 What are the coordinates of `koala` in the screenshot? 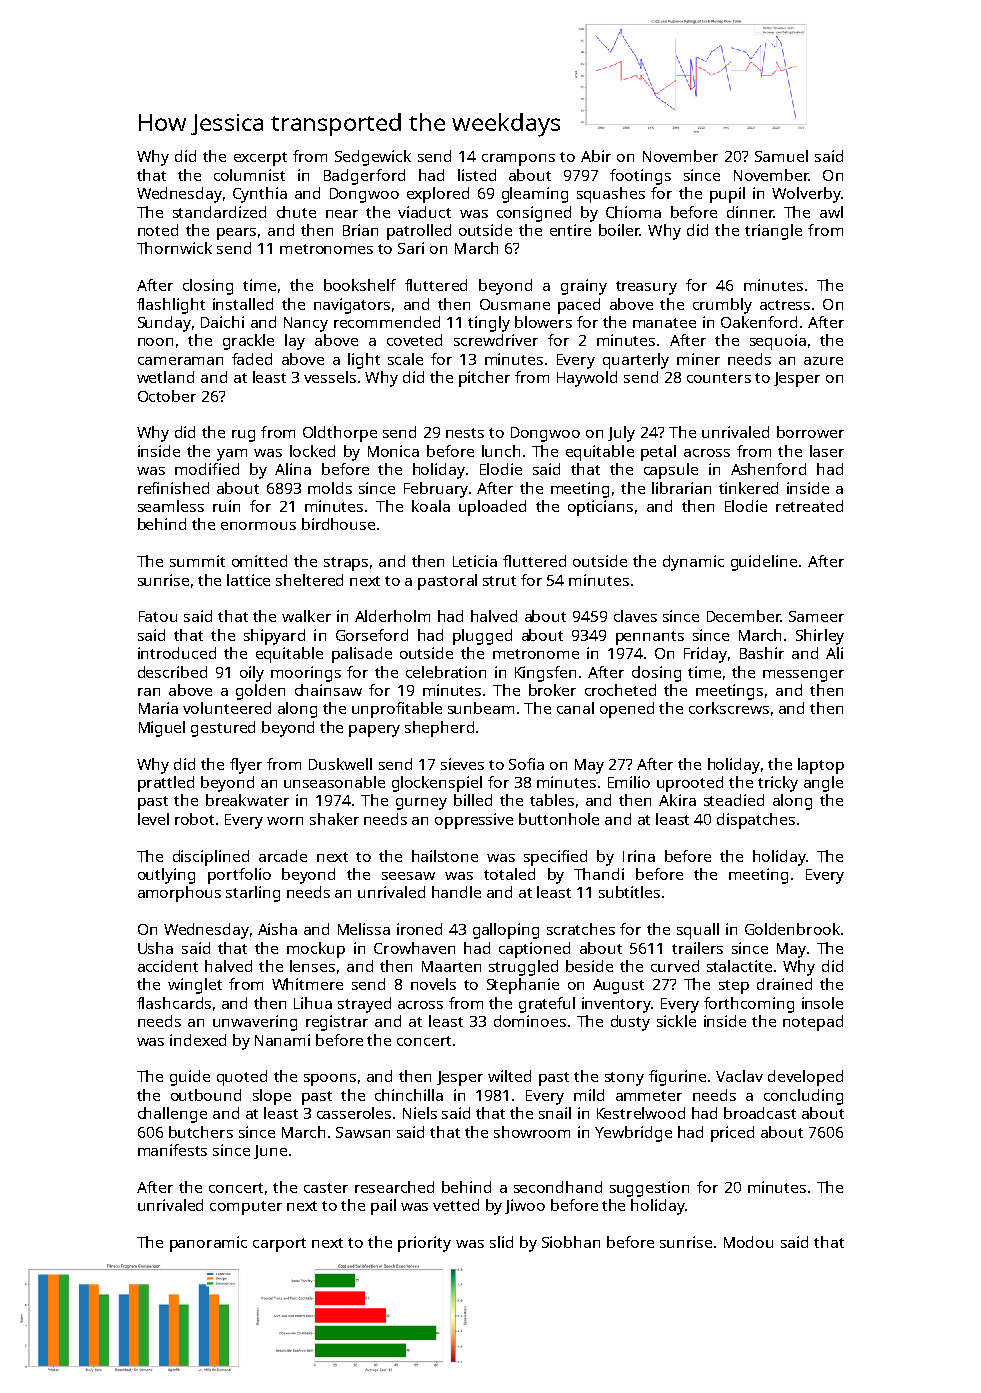 It's located at (431, 506).
